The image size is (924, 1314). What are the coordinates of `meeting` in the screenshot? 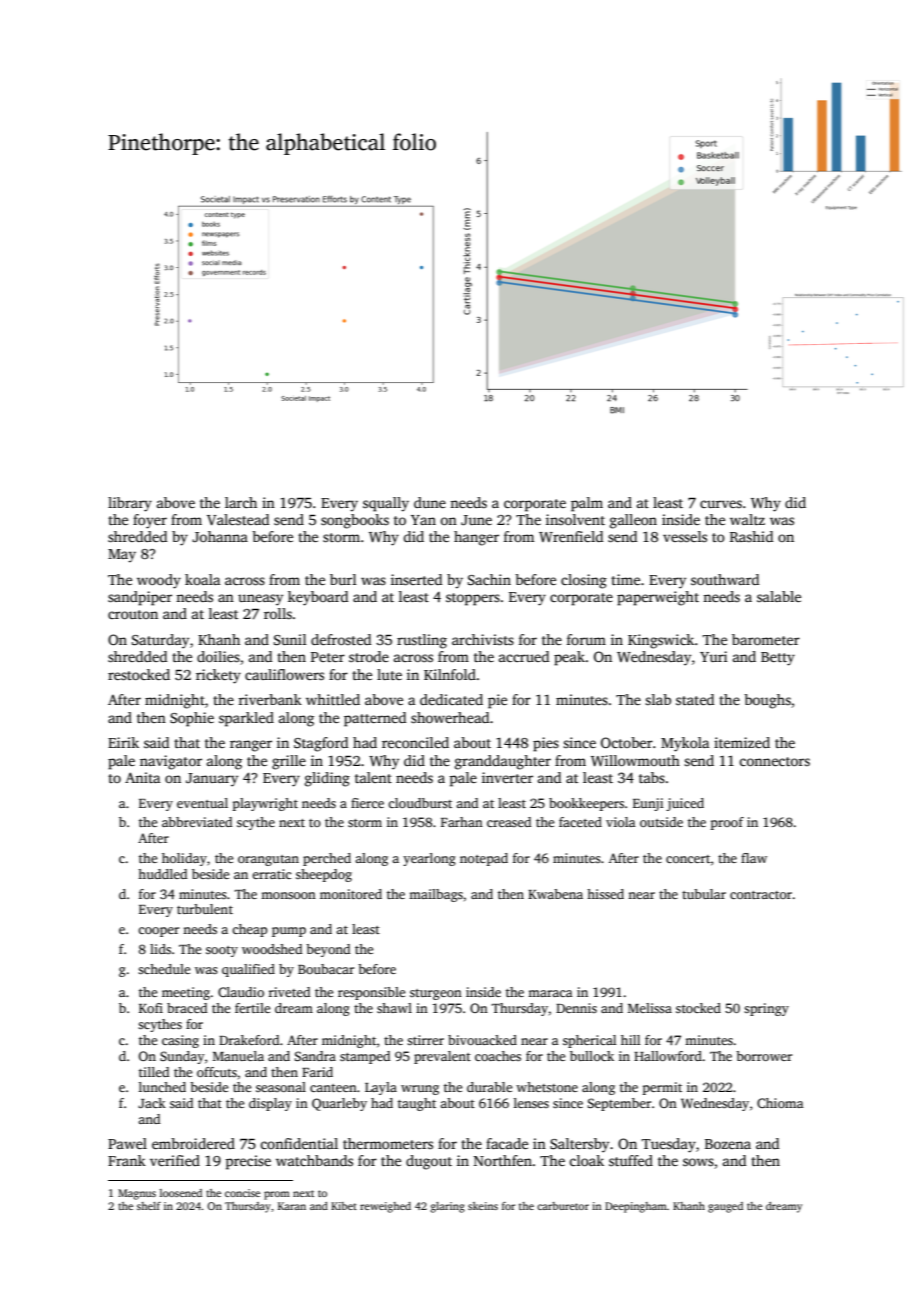 It's located at (186, 993).
